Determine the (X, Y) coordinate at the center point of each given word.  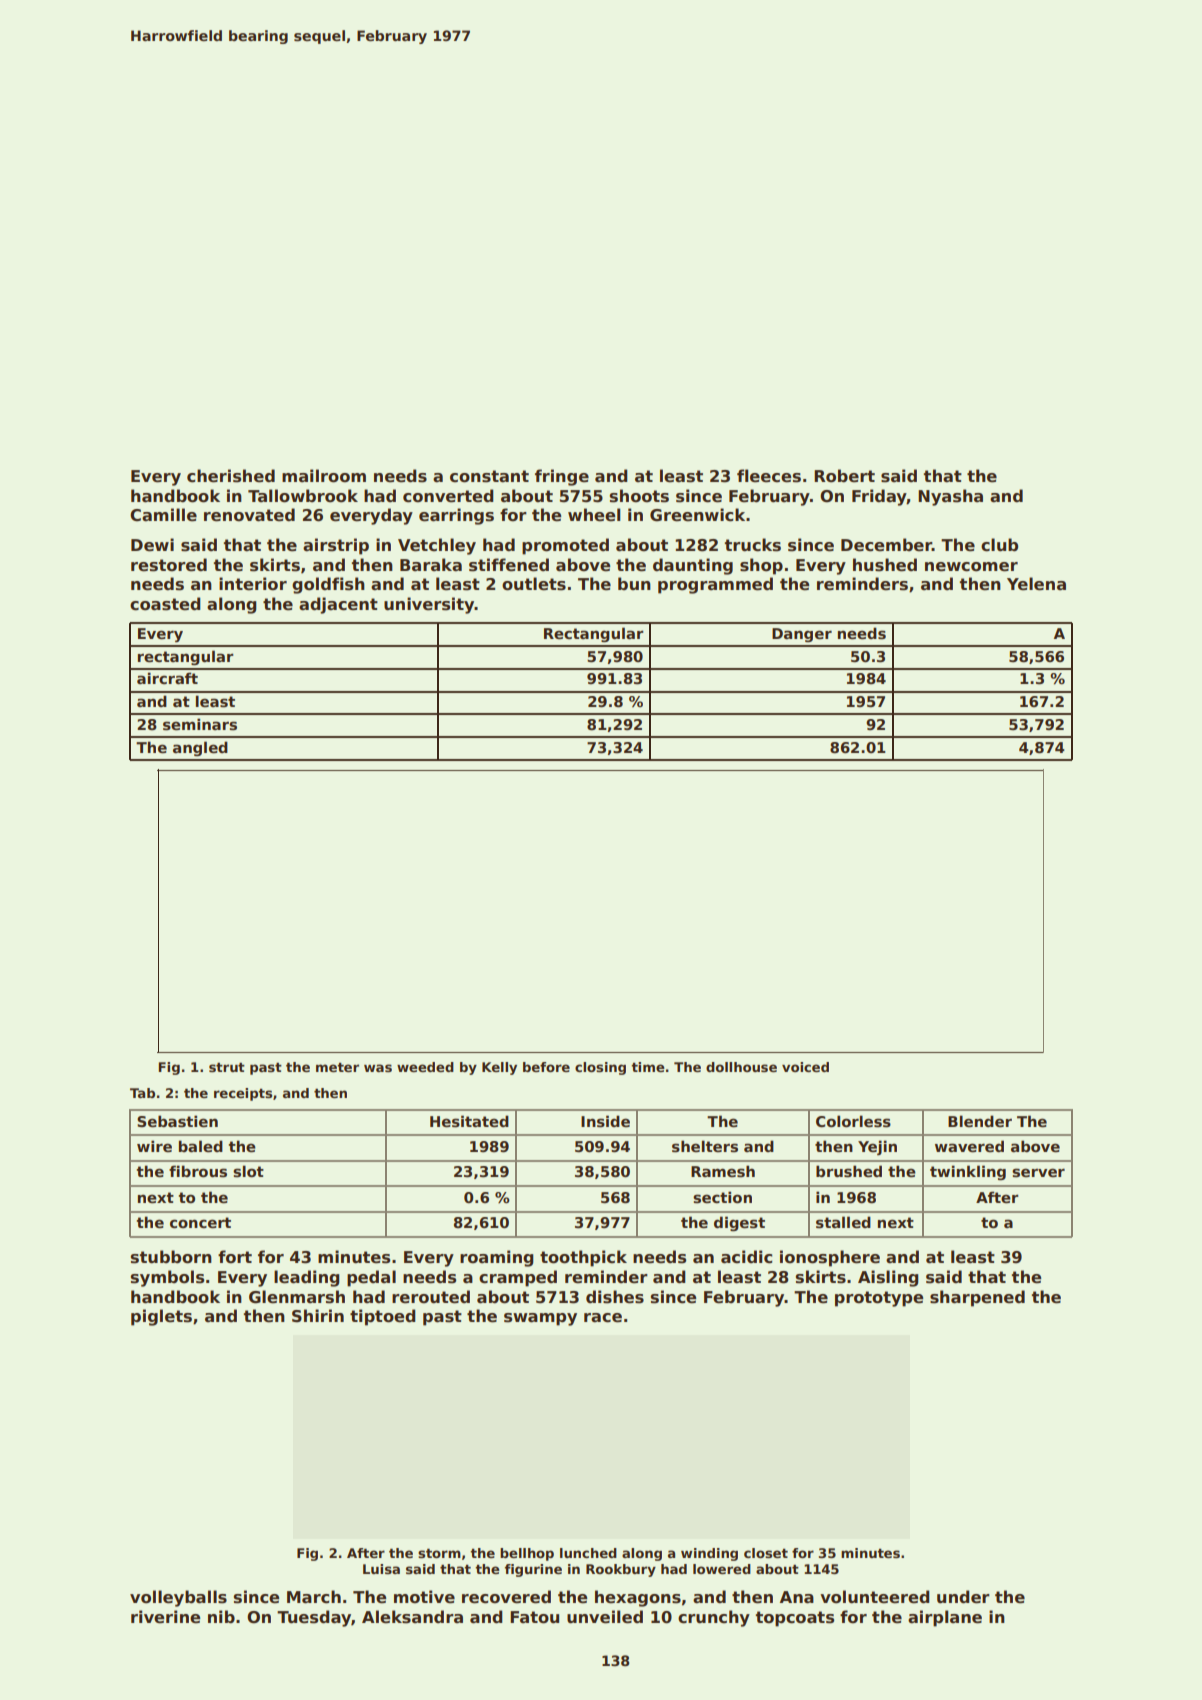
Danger (802, 635)
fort (235, 1257)
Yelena (1036, 584)
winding (709, 1554)
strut (227, 1067)
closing (600, 1068)
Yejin (877, 1147)
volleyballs (178, 1598)
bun (634, 583)
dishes (615, 1297)
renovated (249, 515)
